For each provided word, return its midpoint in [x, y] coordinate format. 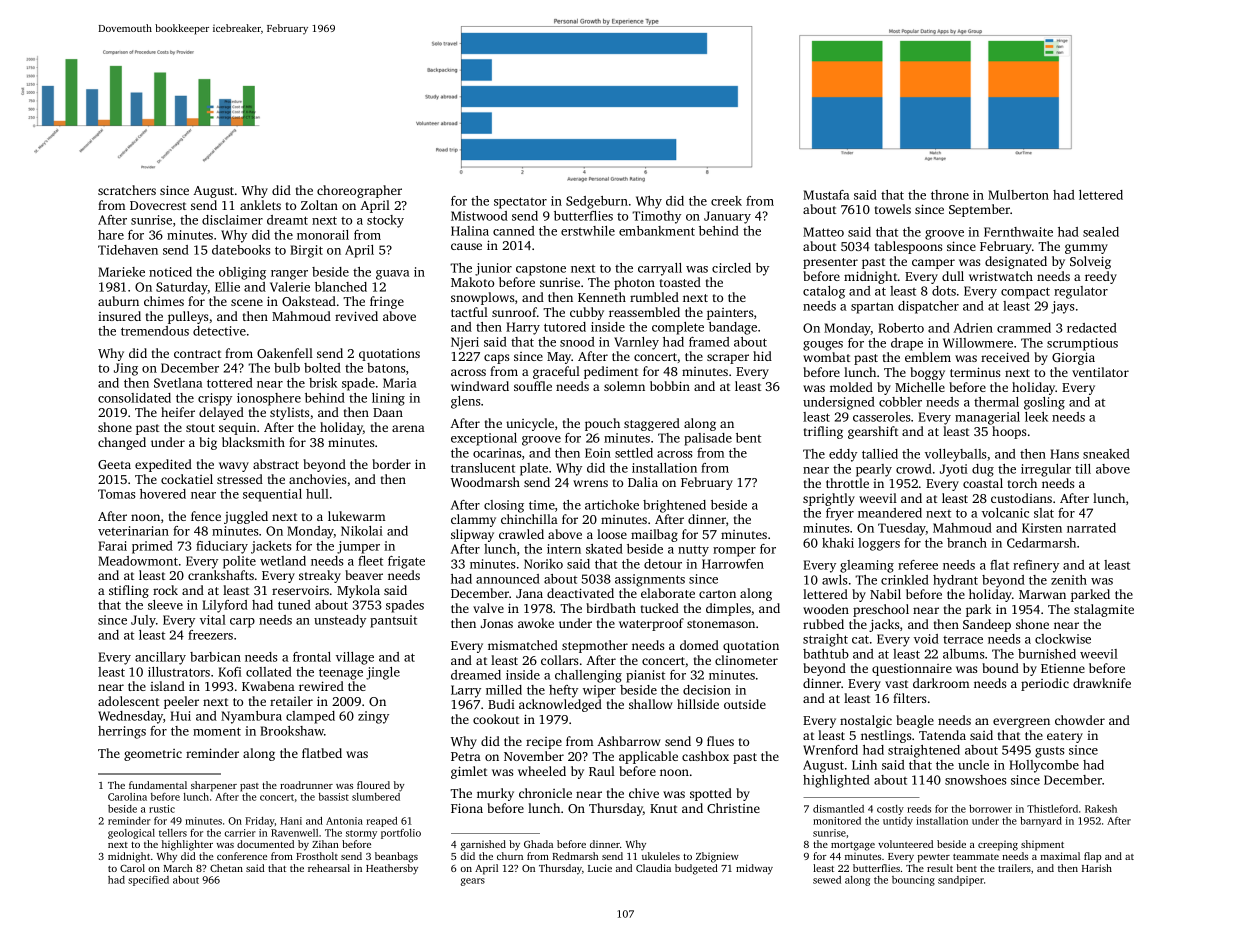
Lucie [600, 868]
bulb [287, 368]
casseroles [882, 417]
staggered [652, 424]
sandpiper [961, 881]
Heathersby [392, 869]
